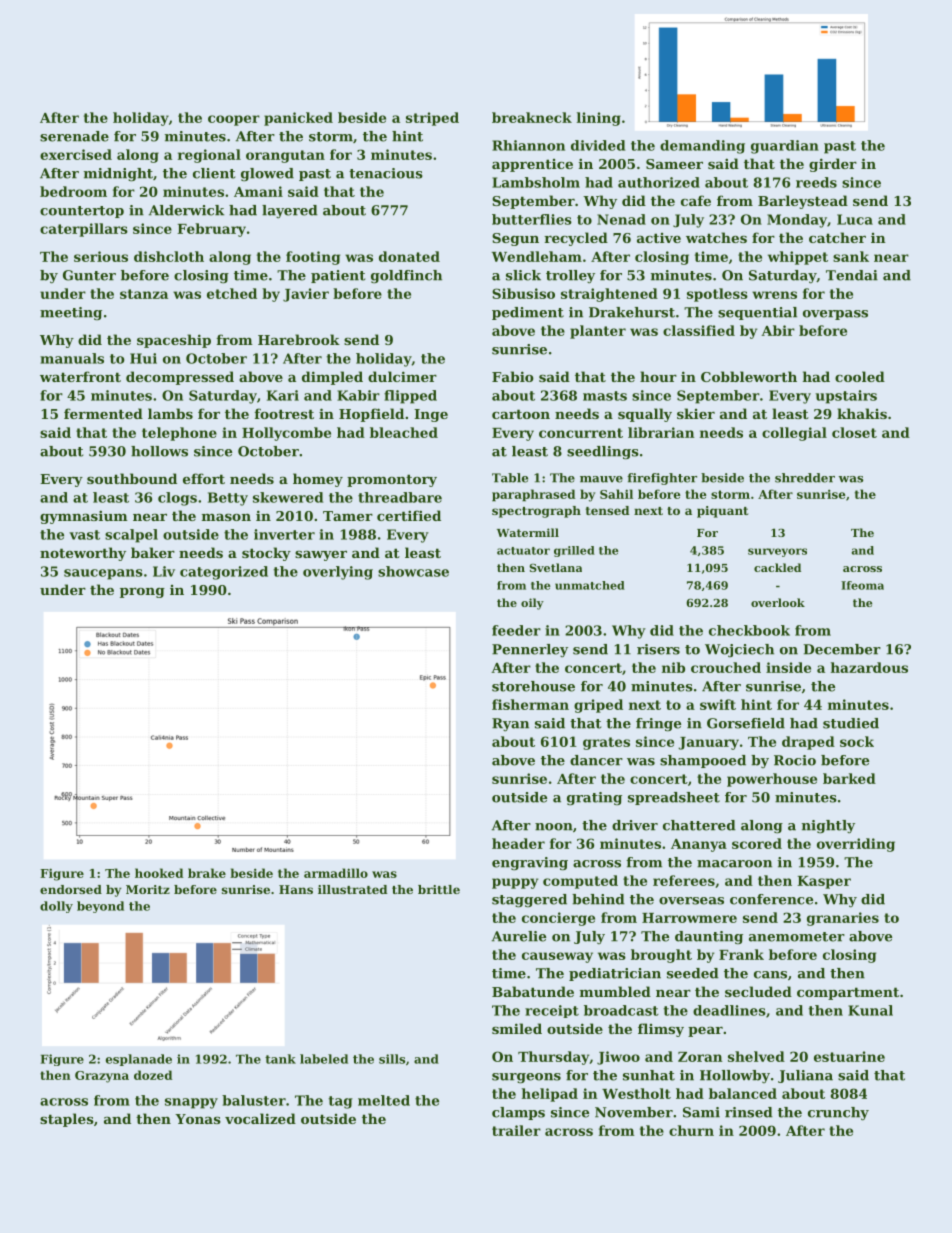  I want to click on shampooed, so click(703, 761).
